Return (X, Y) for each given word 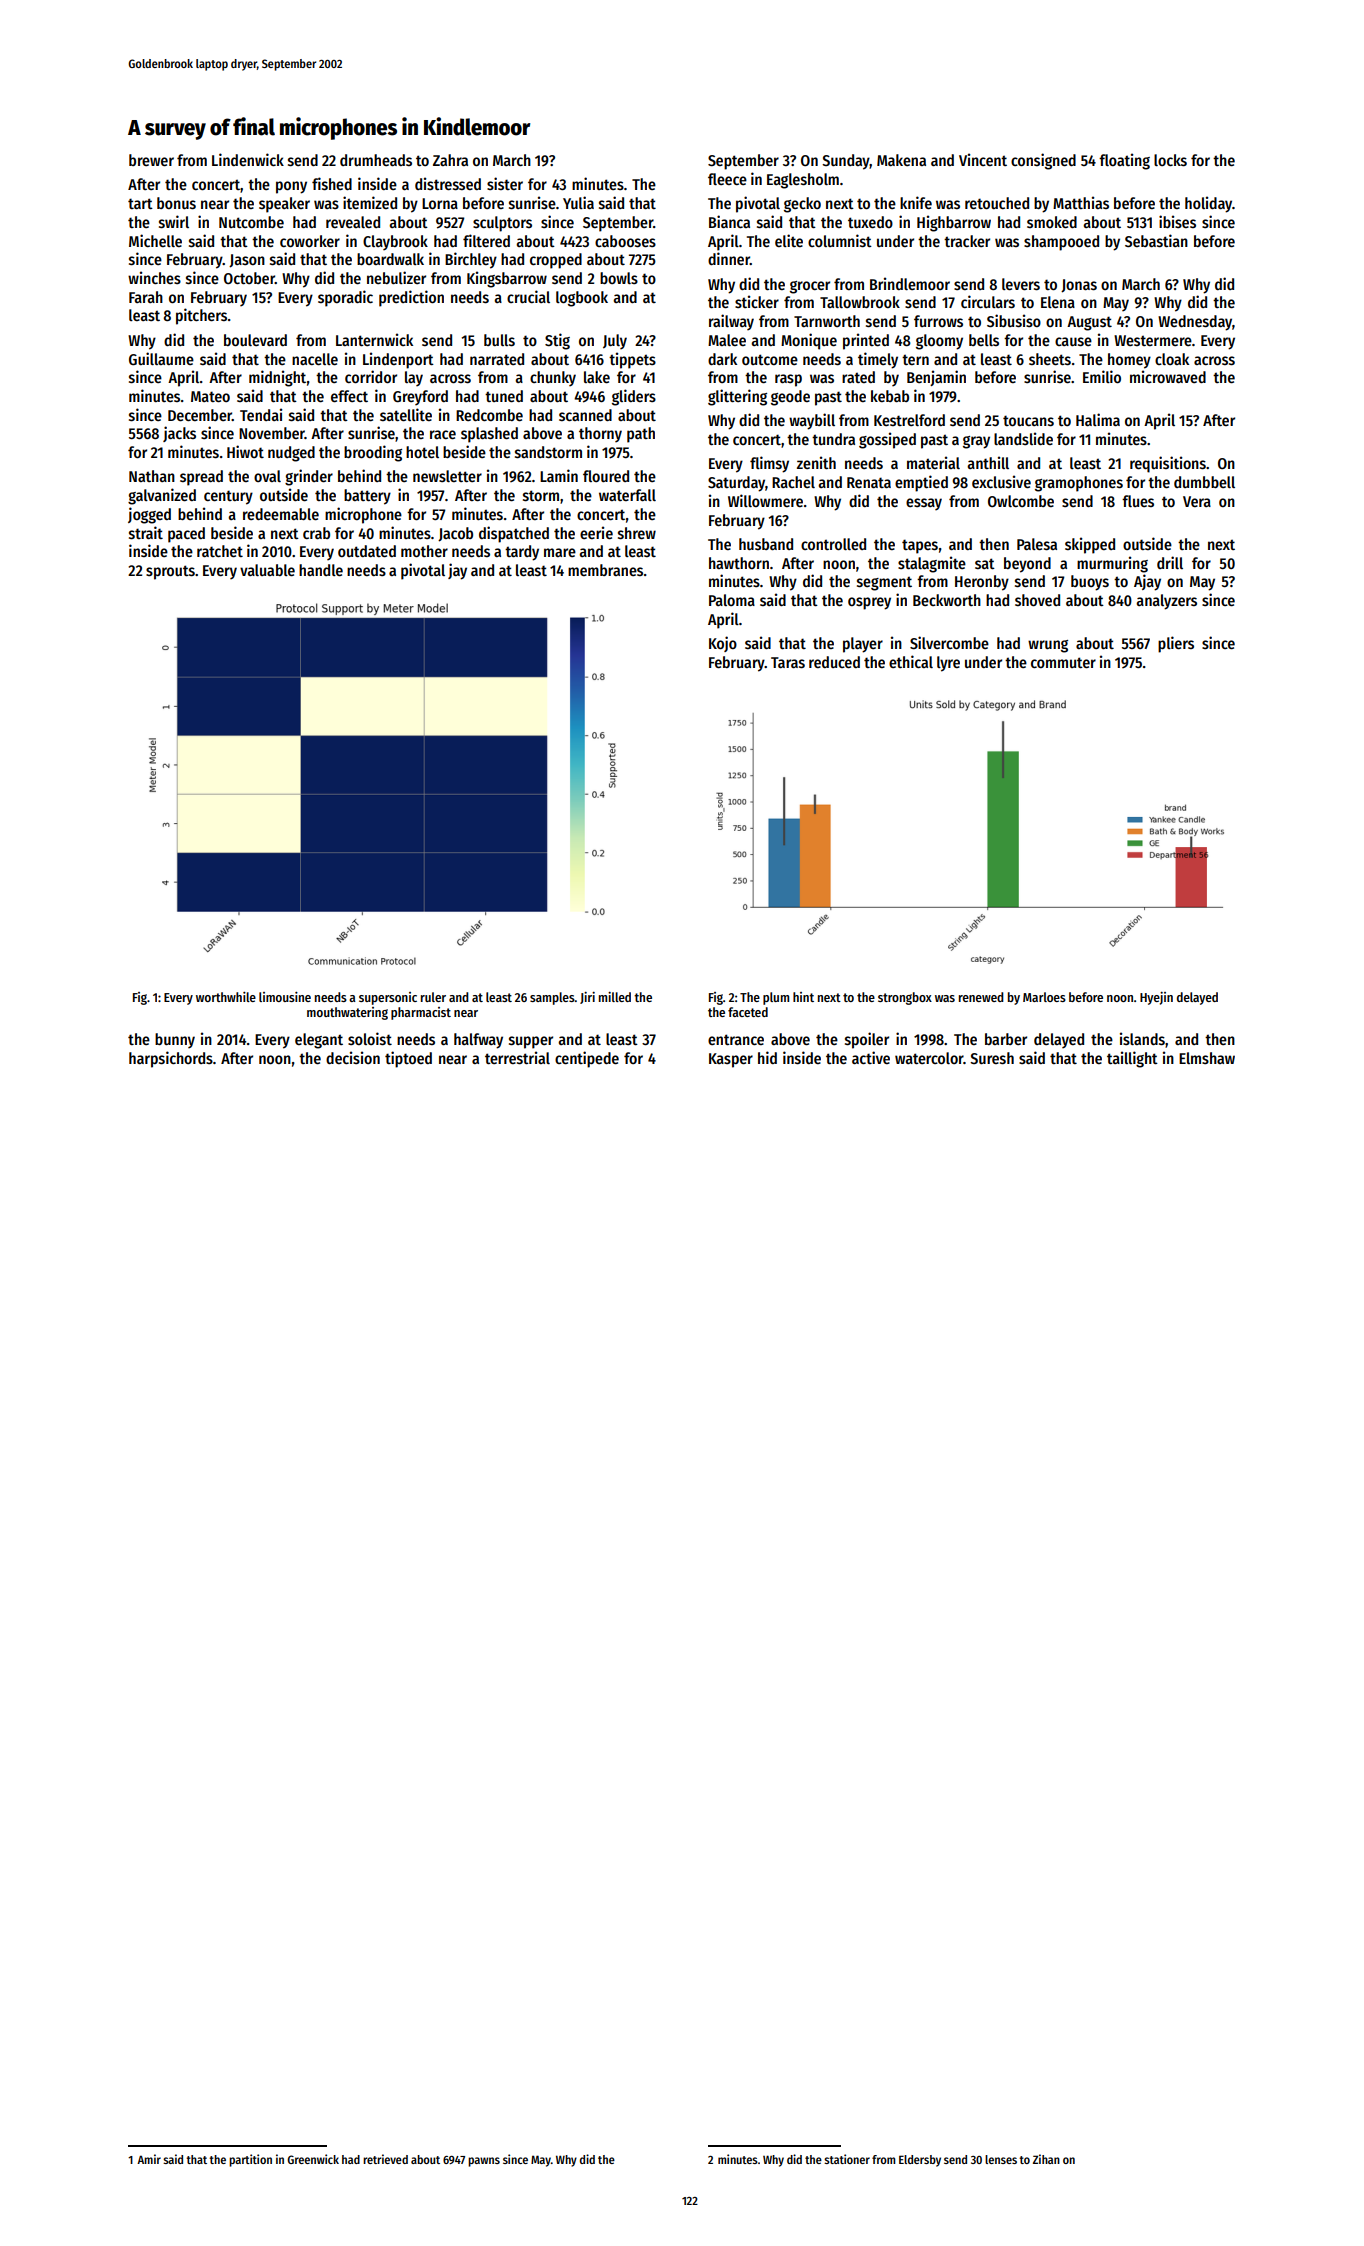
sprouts (170, 572)
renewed (981, 997)
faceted (748, 1012)
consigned (1043, 161)
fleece (727, 179)
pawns (484, 2162)
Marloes (1044, 997)
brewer (151, 160)
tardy (522, 553)
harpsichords (171, 1059)
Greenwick (313, 2159)
